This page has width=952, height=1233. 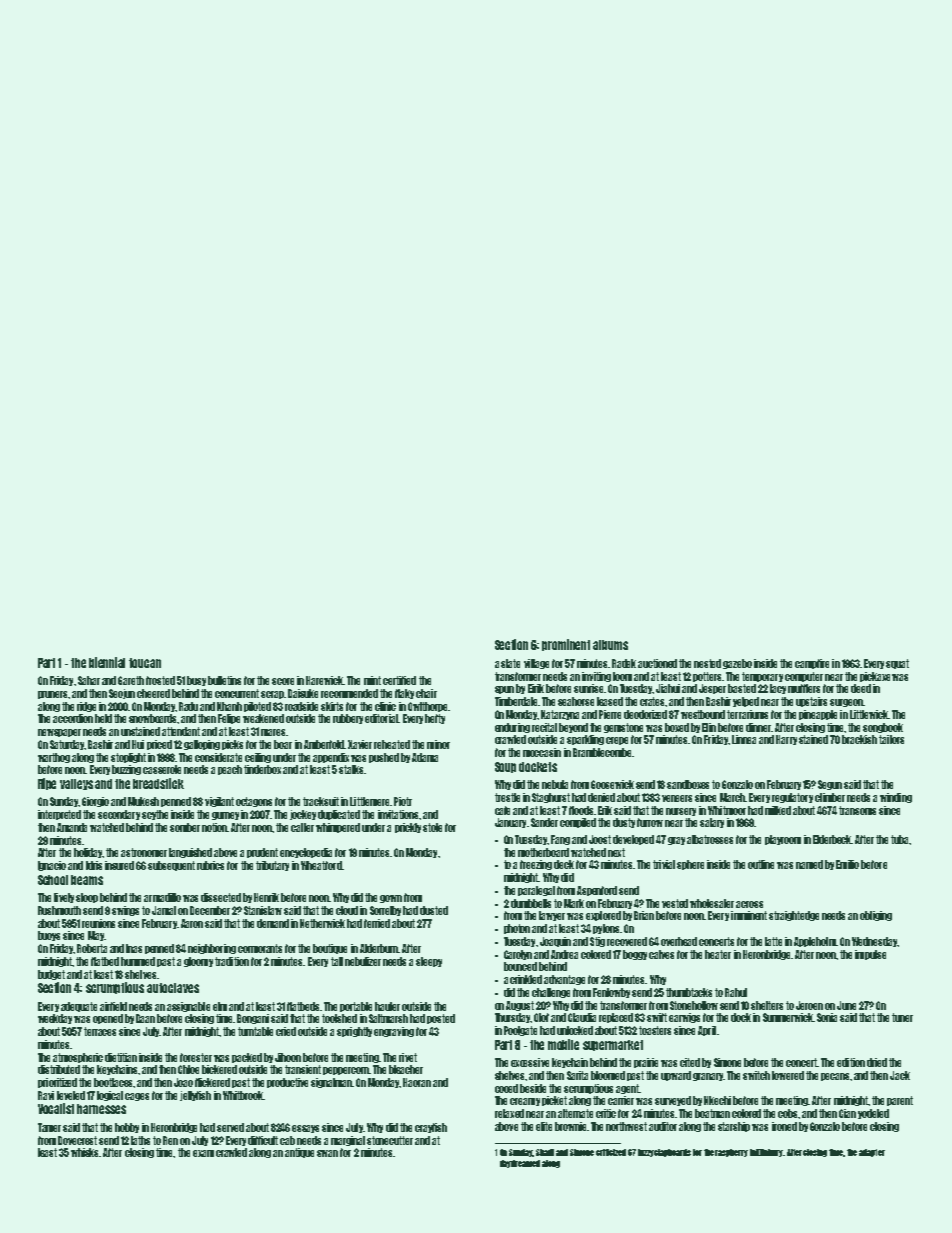 What do you see at coordinates (426, 693) in the page?
I see `chair` at bounding box center [426, 693].
